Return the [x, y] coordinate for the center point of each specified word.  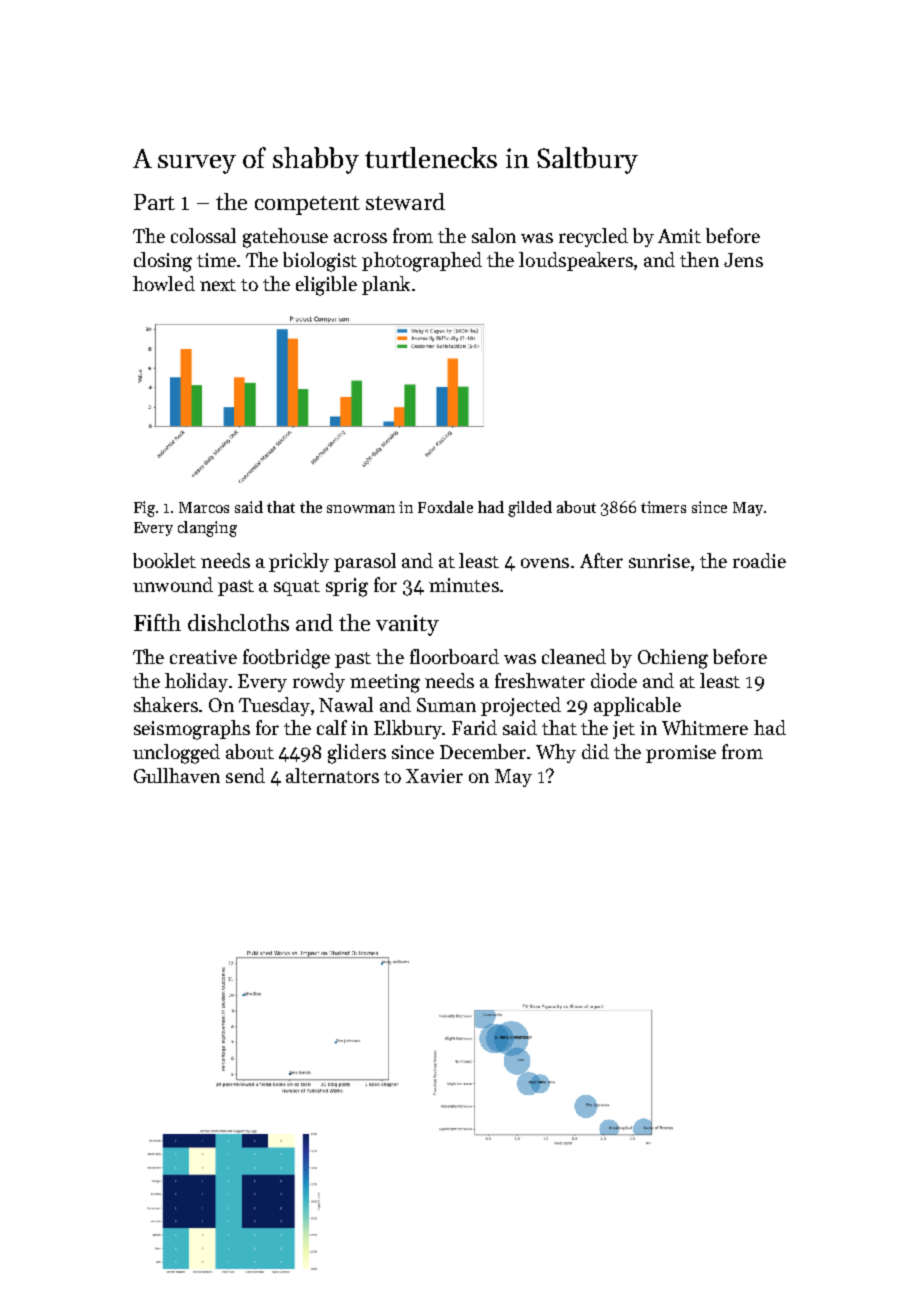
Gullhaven [177, 775]
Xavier [434, 776]
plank [386, 285]
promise [681, 754]
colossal [203, 235]
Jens [743, 260]
